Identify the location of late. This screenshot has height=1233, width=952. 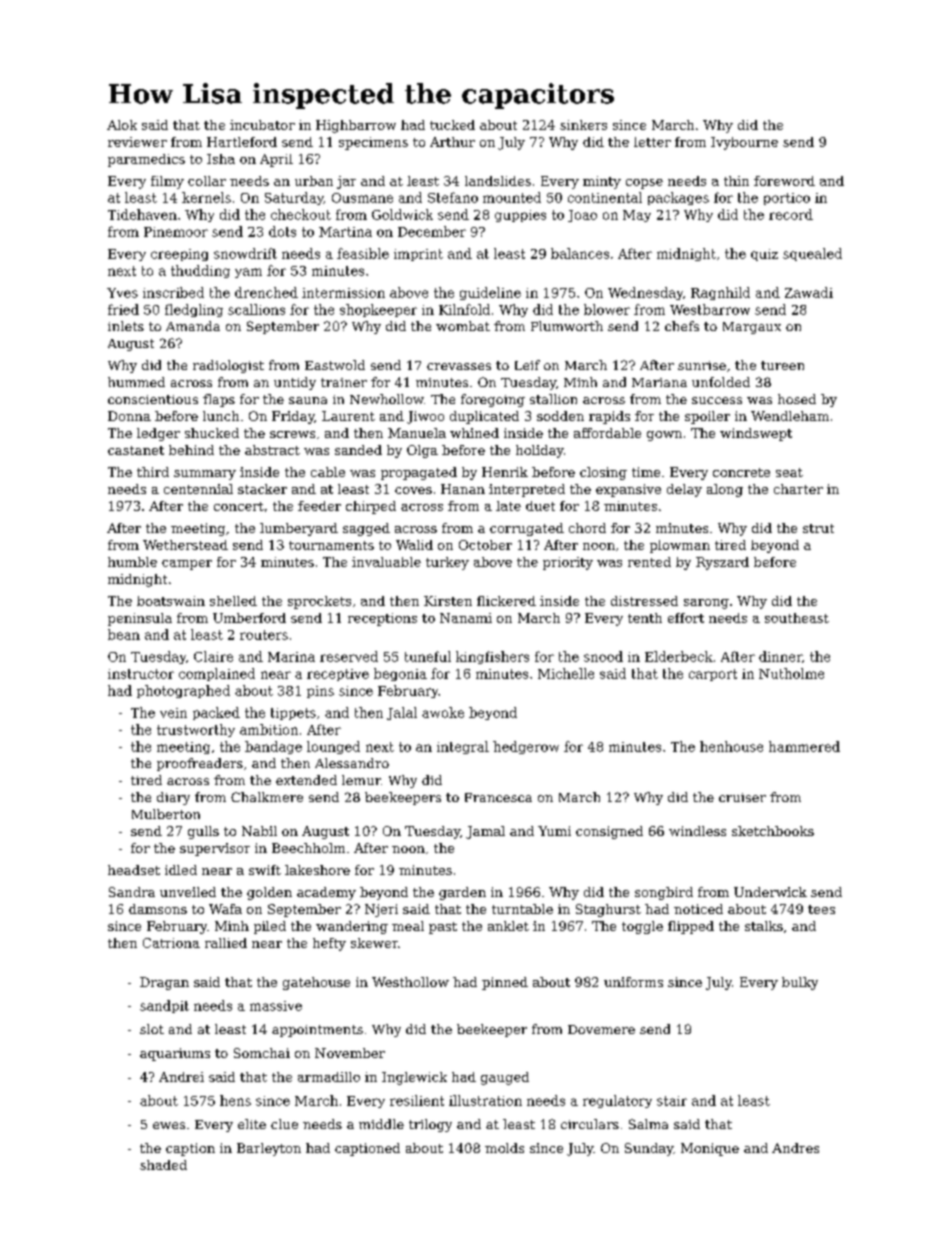
(508, 506).
